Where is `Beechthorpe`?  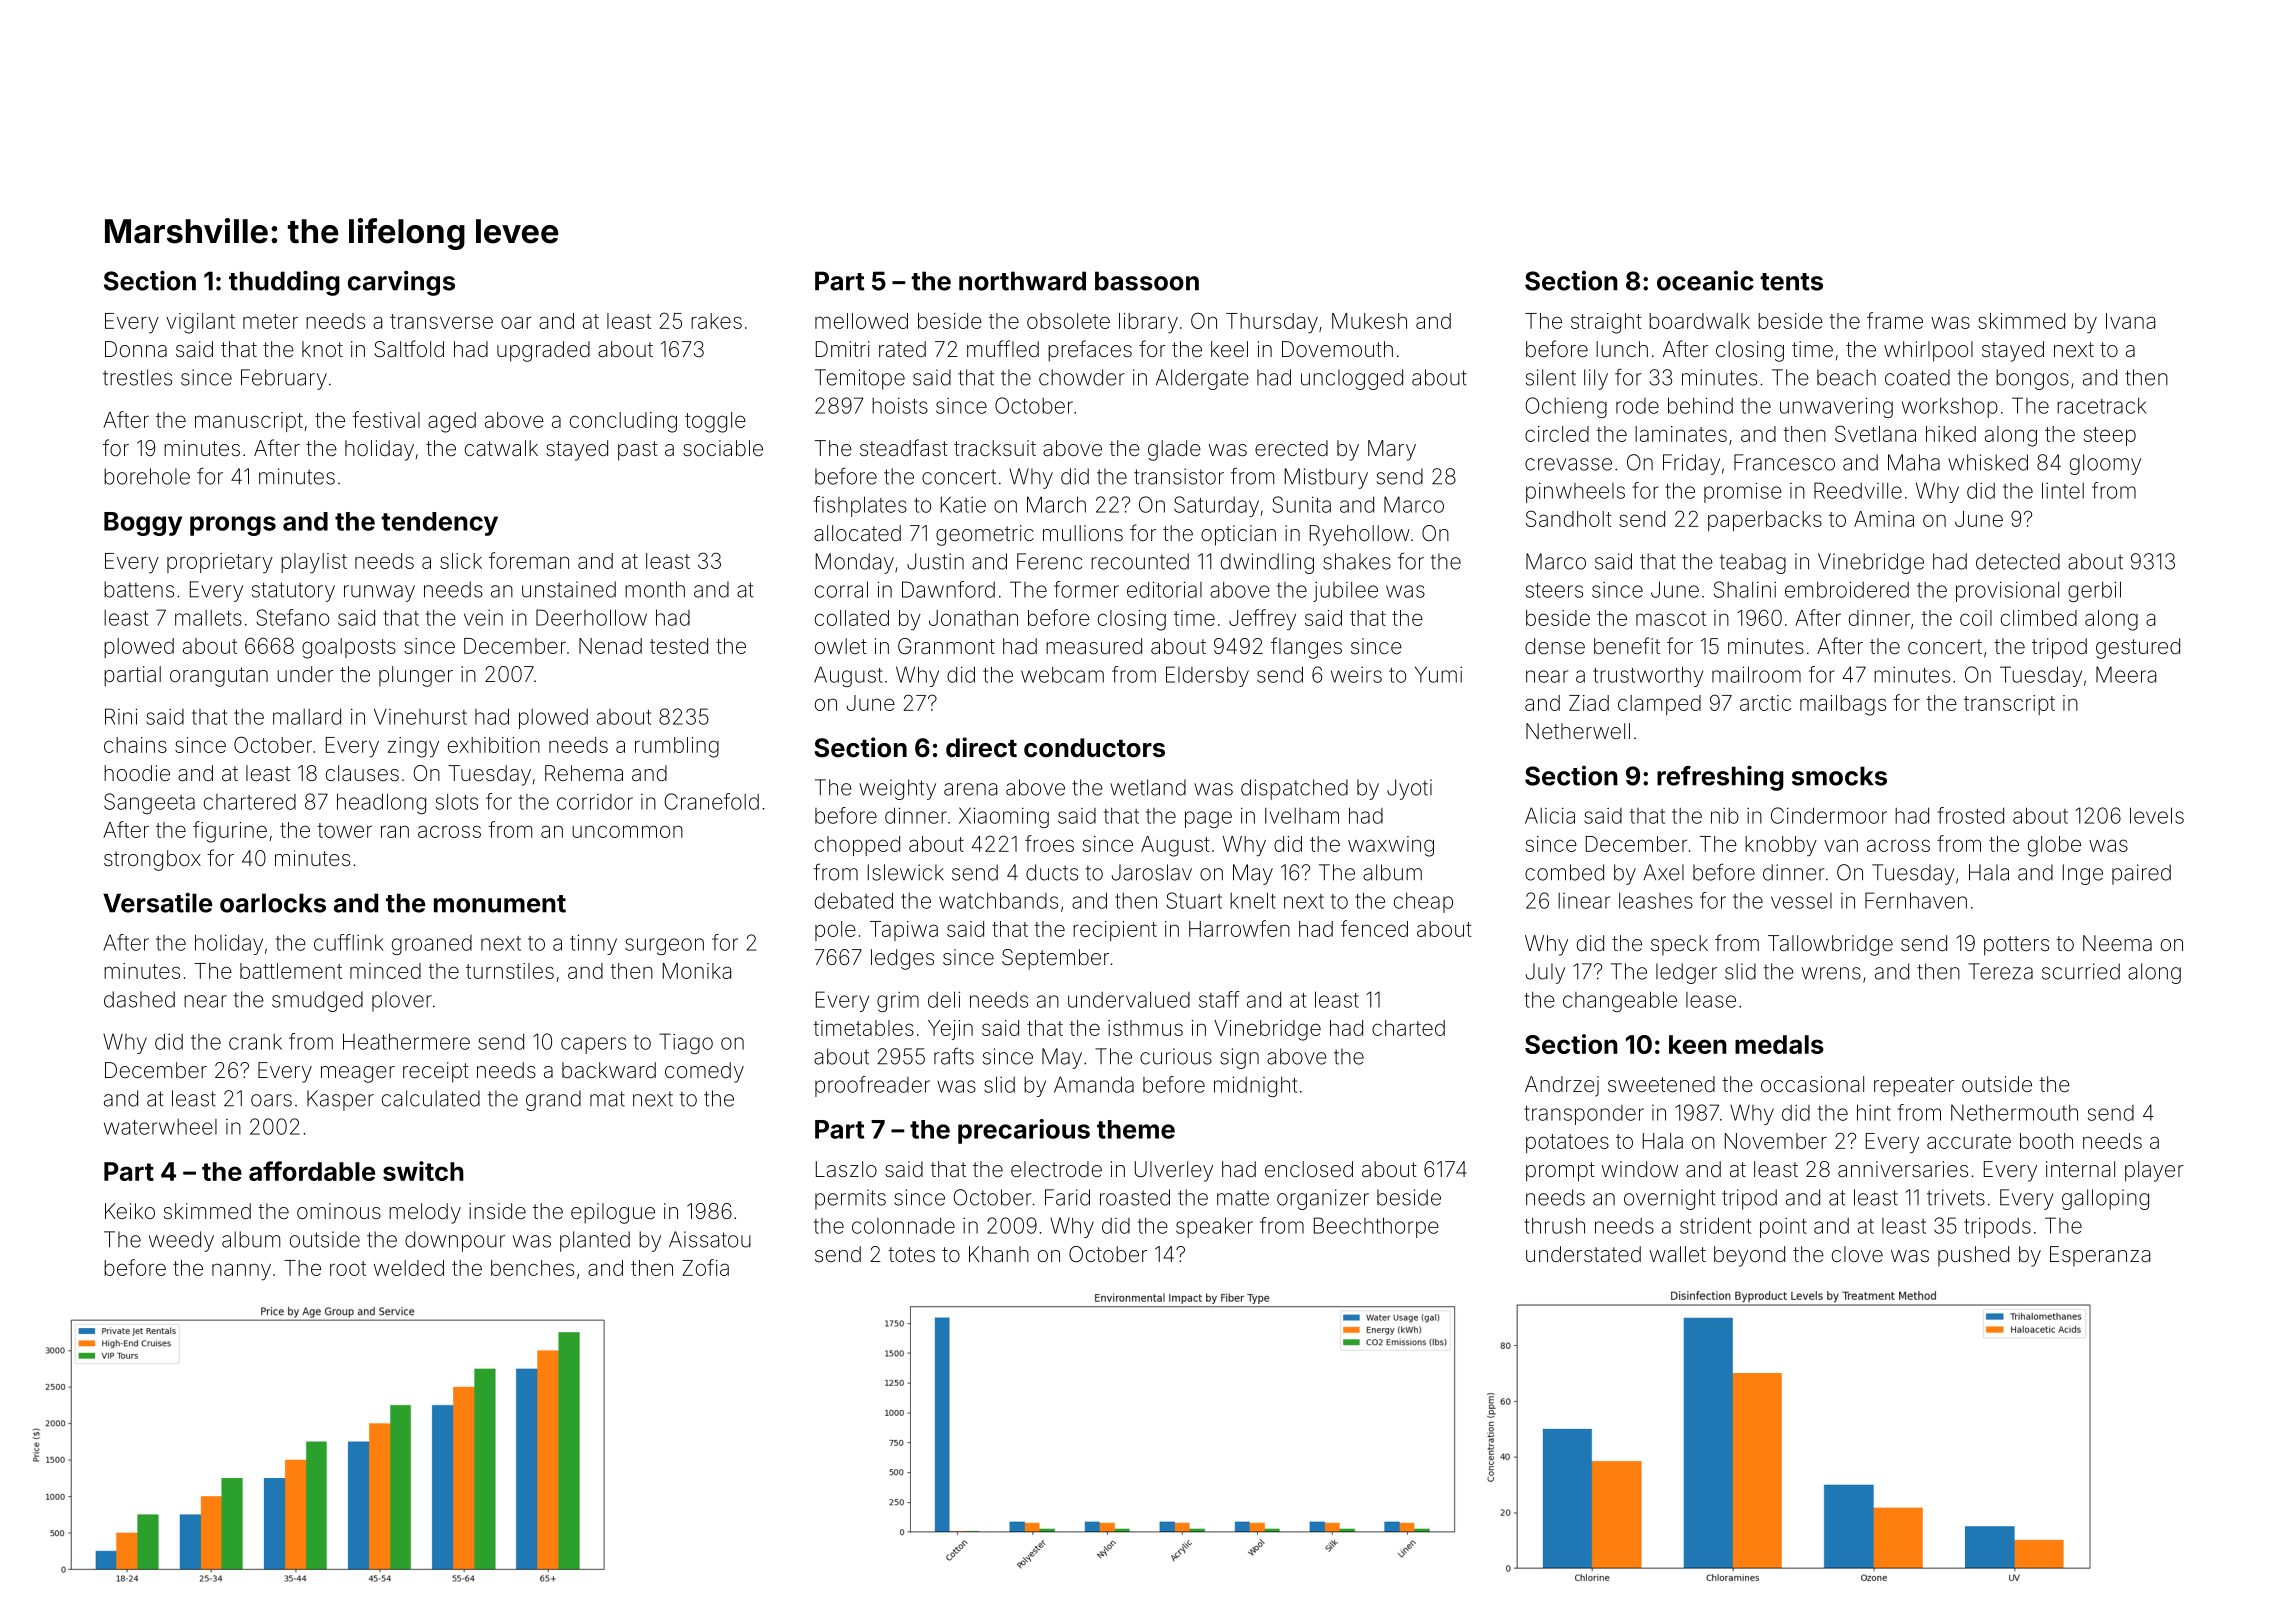
Beechthorpe is located at coordinates (1376, 1227).
